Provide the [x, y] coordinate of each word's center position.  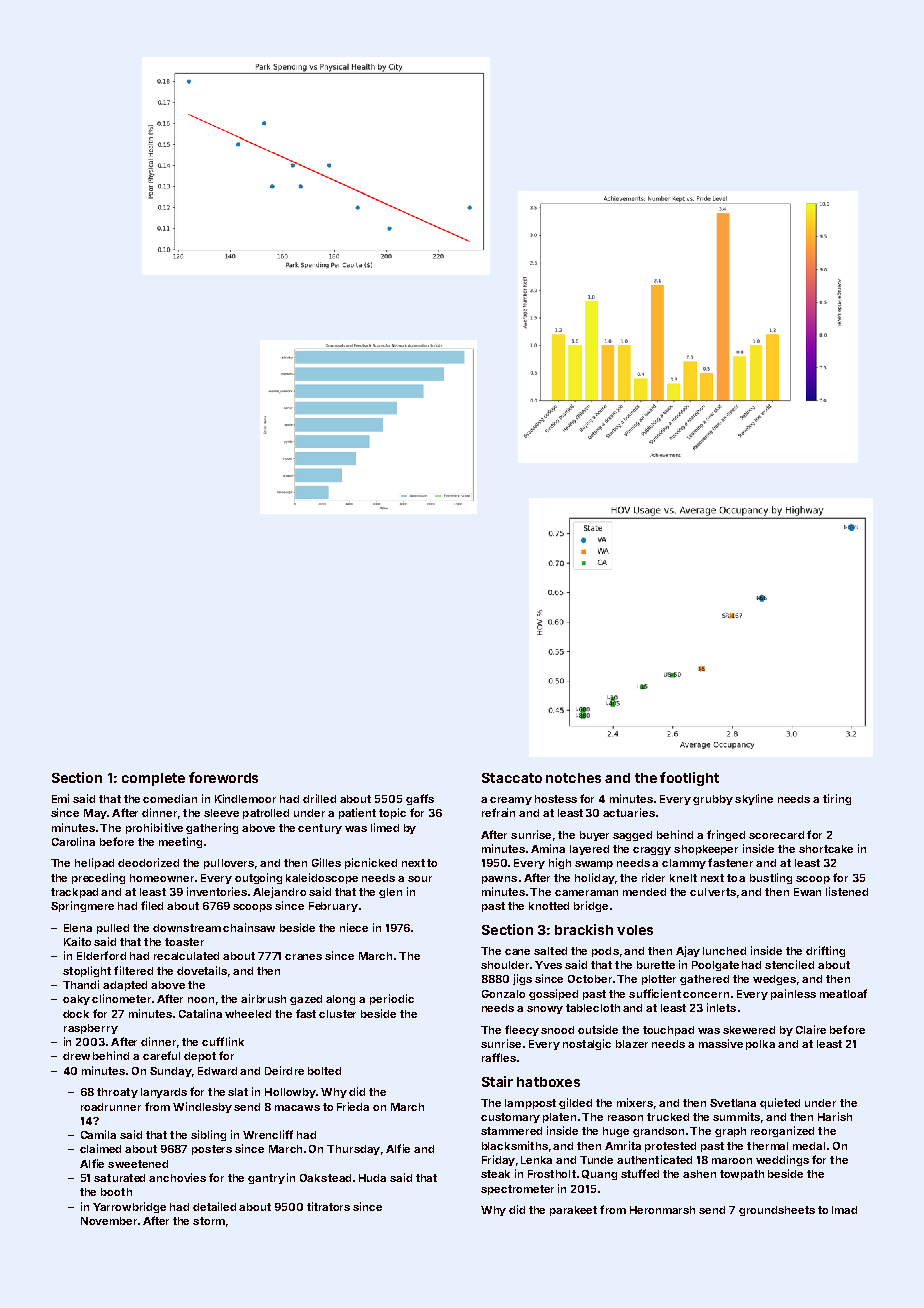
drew [76, 1056]
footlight [689, 779]
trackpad [74, 893]
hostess [556, 799]
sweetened [138, 1164]
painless [793, 994]
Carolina [73, 841]
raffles [499, 1057]
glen [390, 893]
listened [847, 891]
